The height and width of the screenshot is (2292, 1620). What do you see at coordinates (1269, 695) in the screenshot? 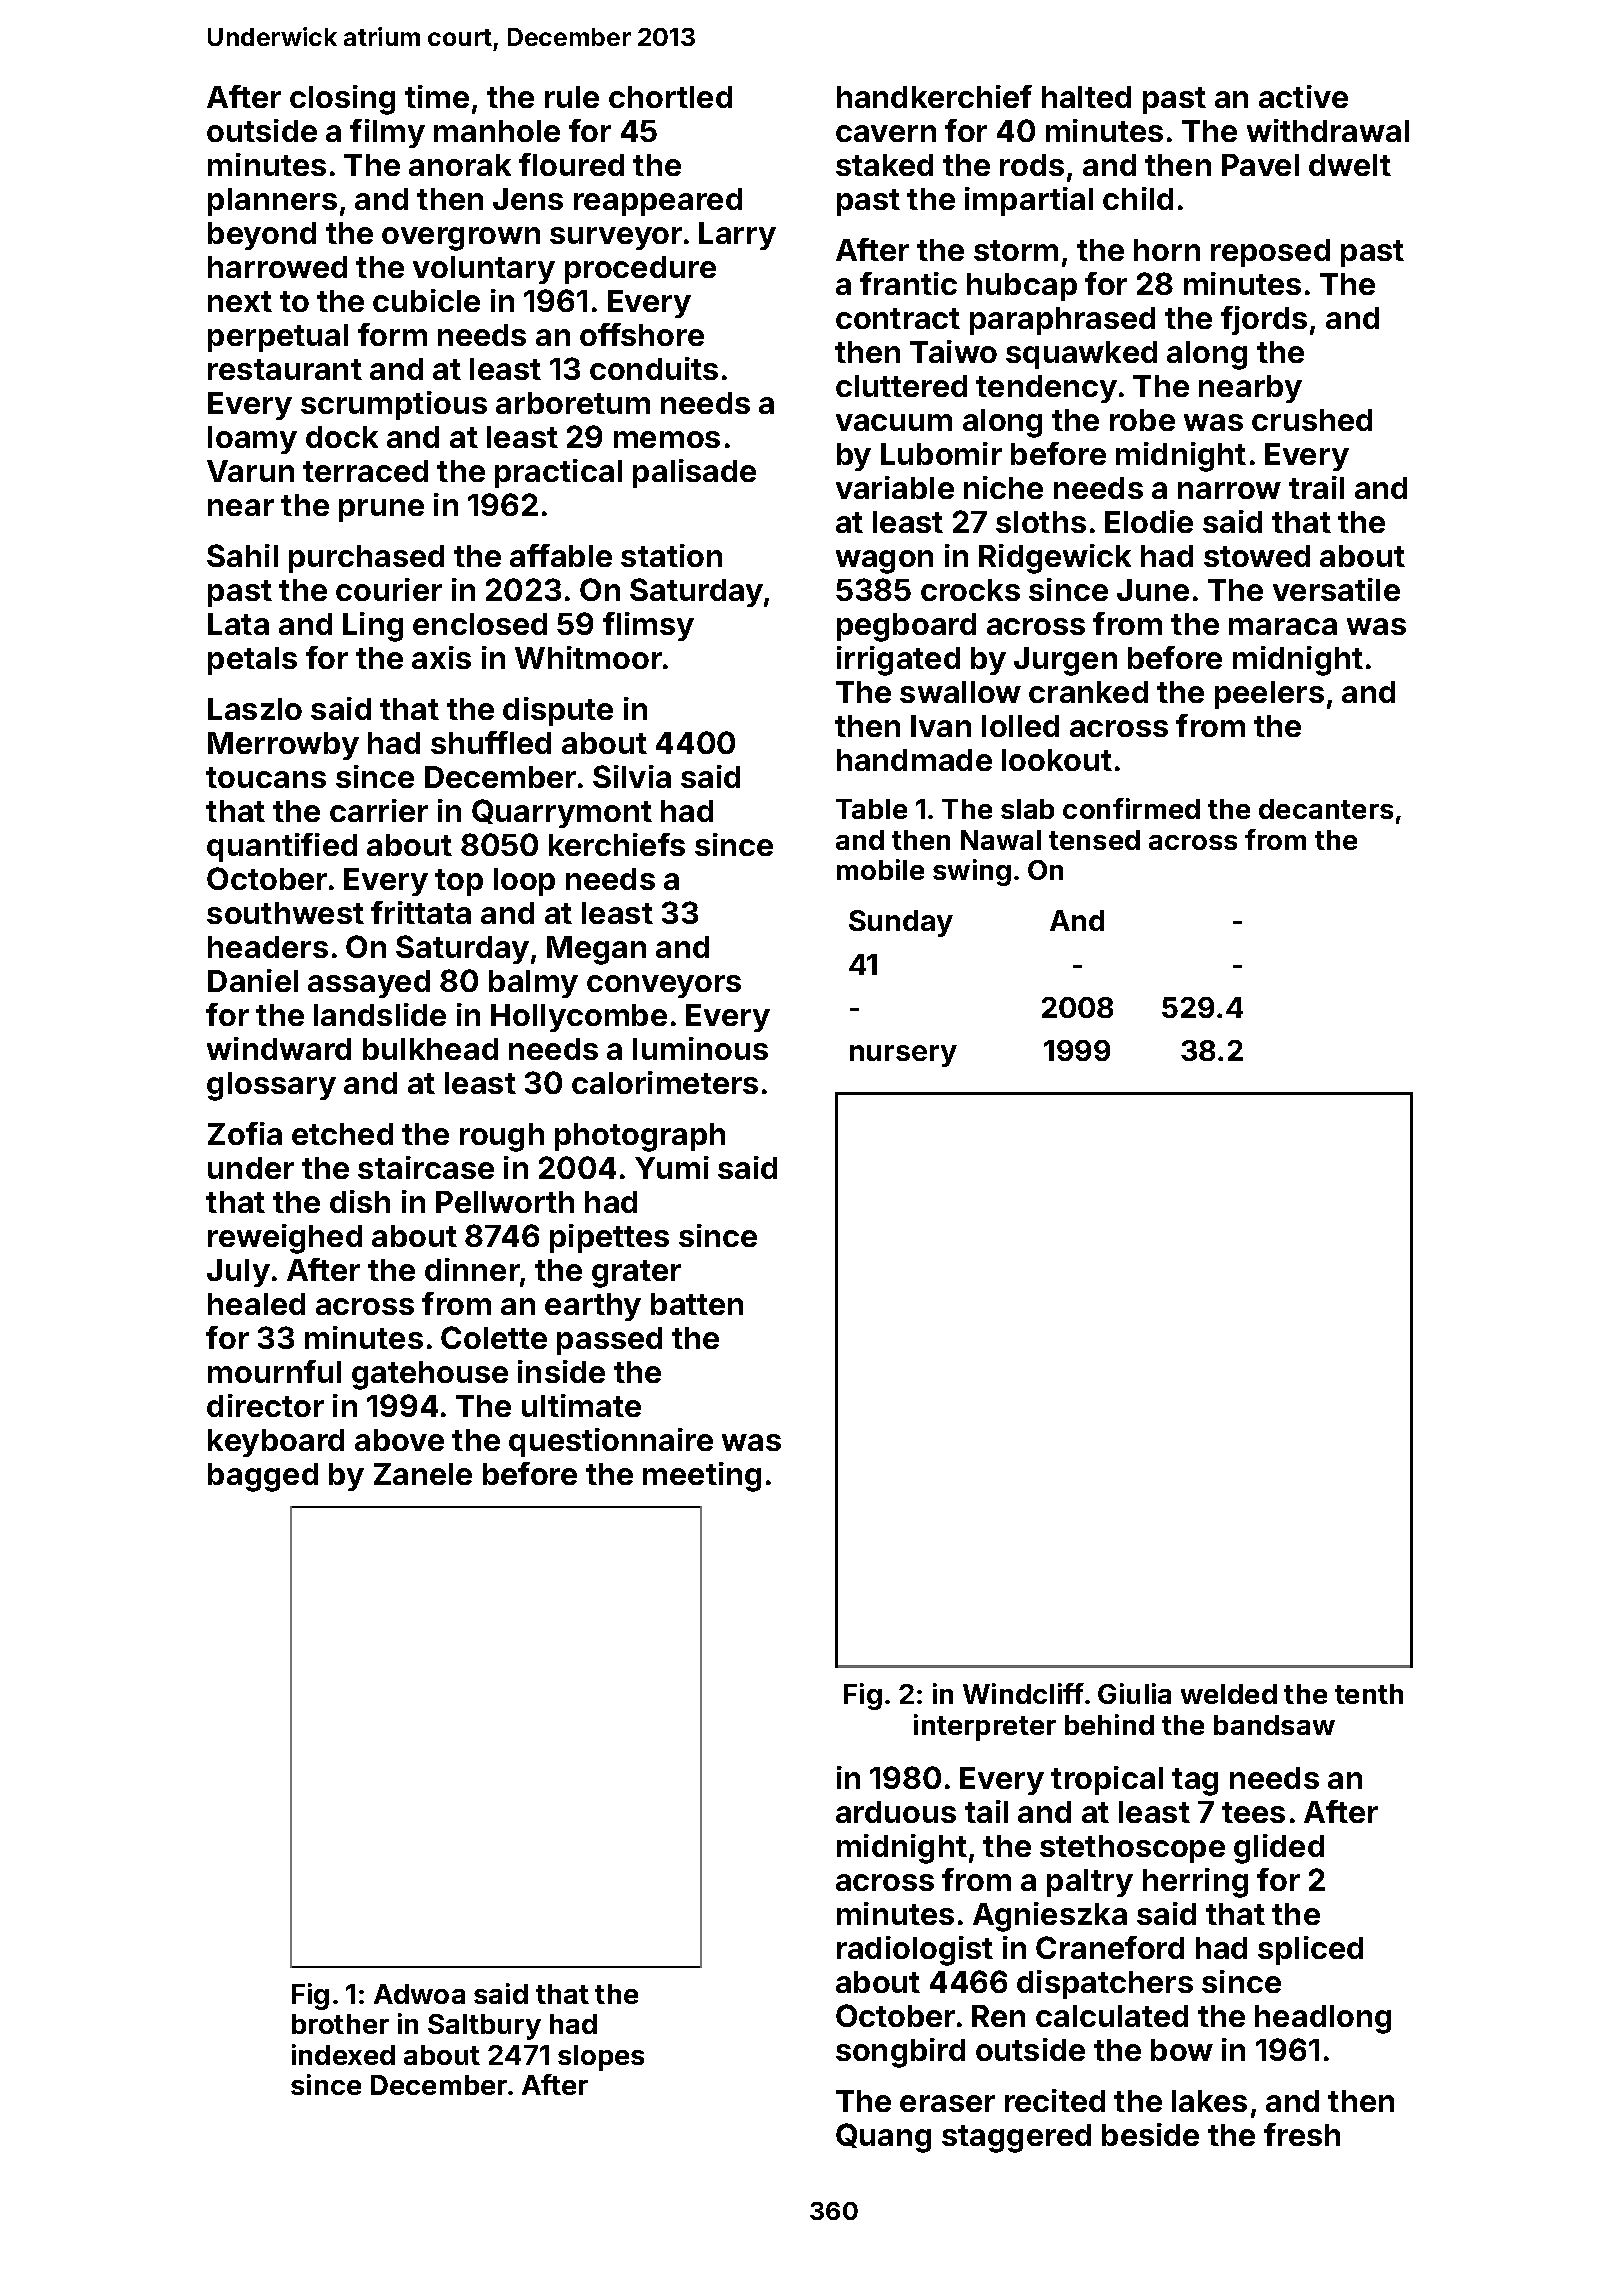
I see `peelers` at bounding box center [1269, 695].
